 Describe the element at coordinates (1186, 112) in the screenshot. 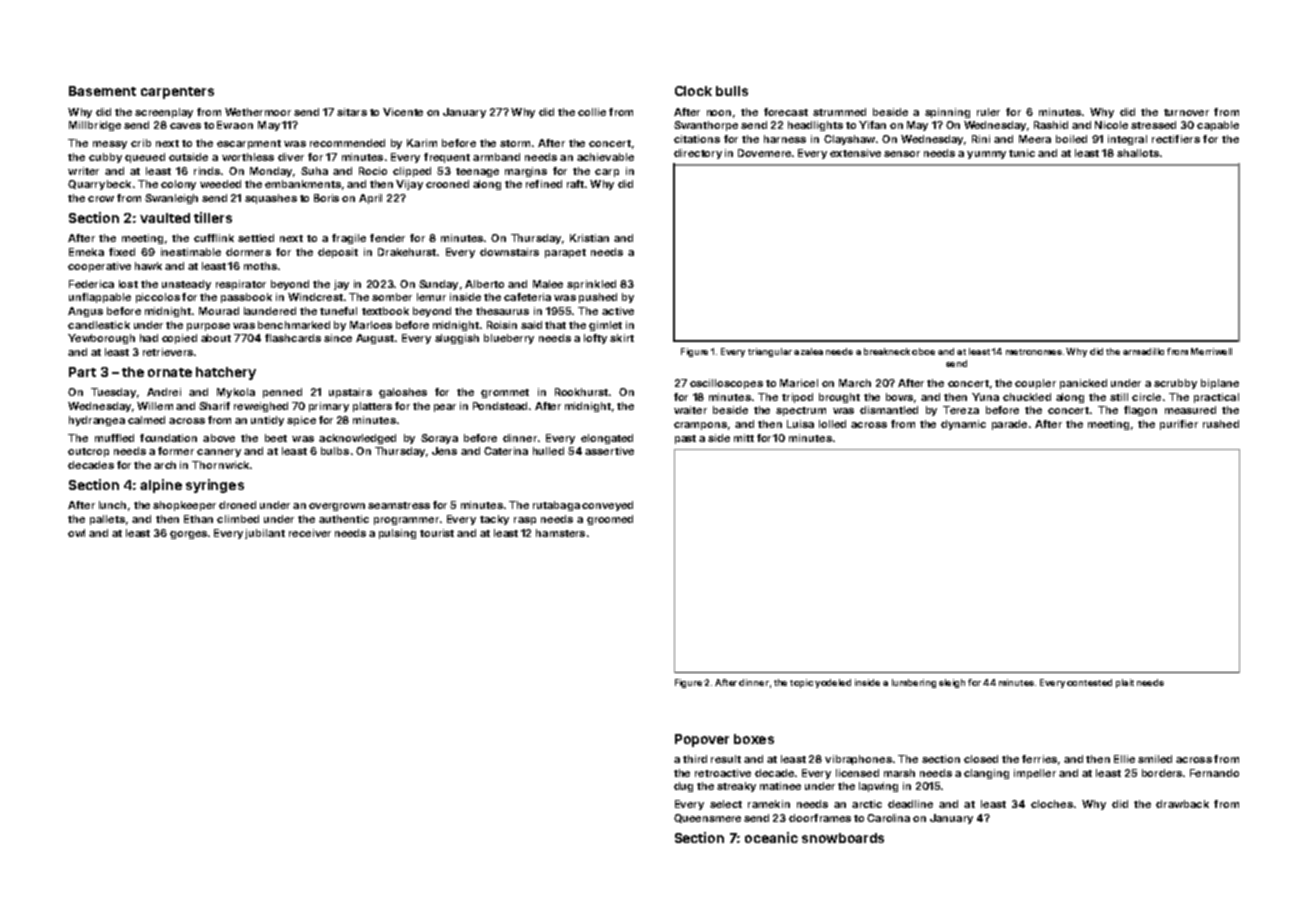

I see `turnover` at that location.
